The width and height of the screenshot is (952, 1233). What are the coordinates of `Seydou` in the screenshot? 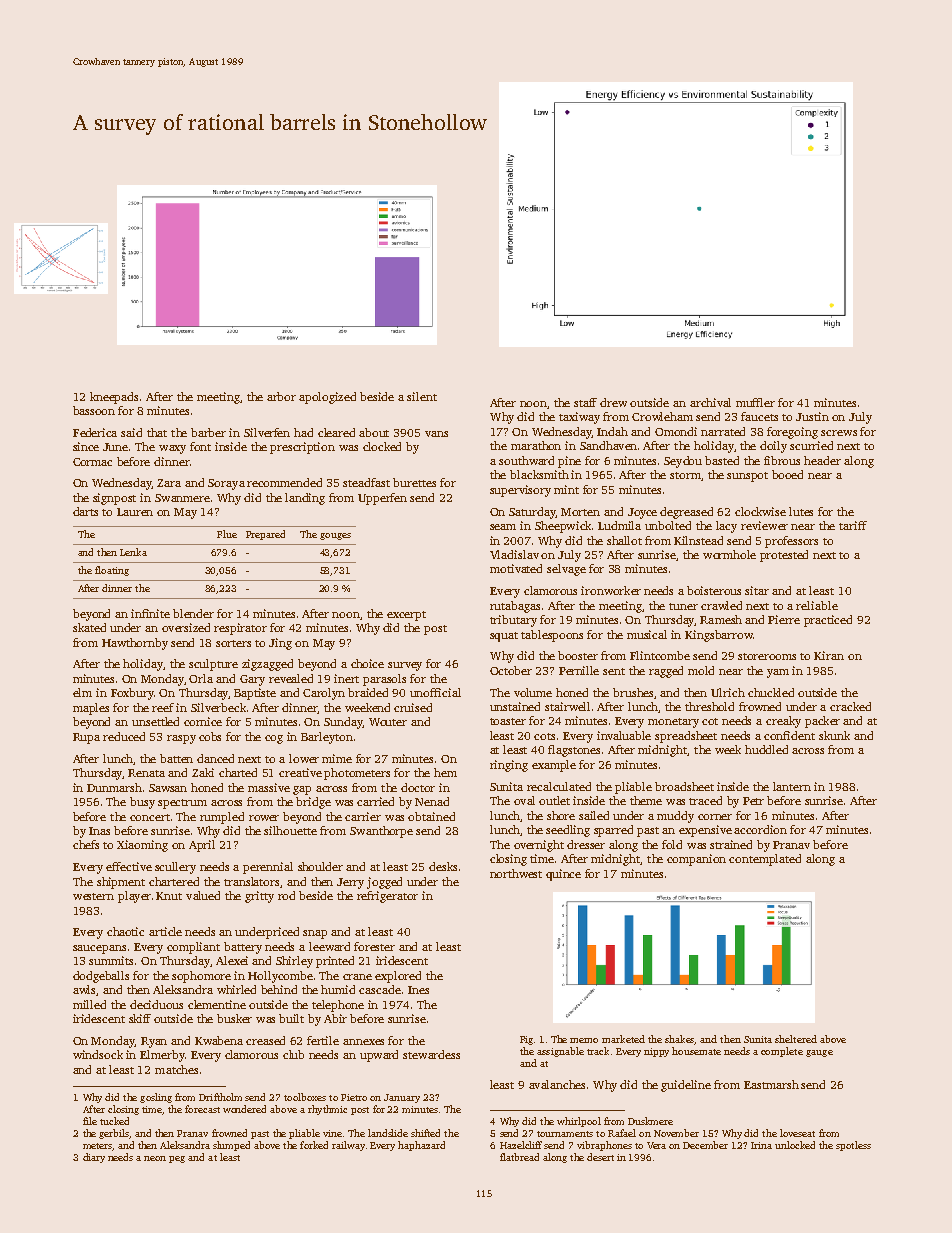 It's located at (683, 462).
